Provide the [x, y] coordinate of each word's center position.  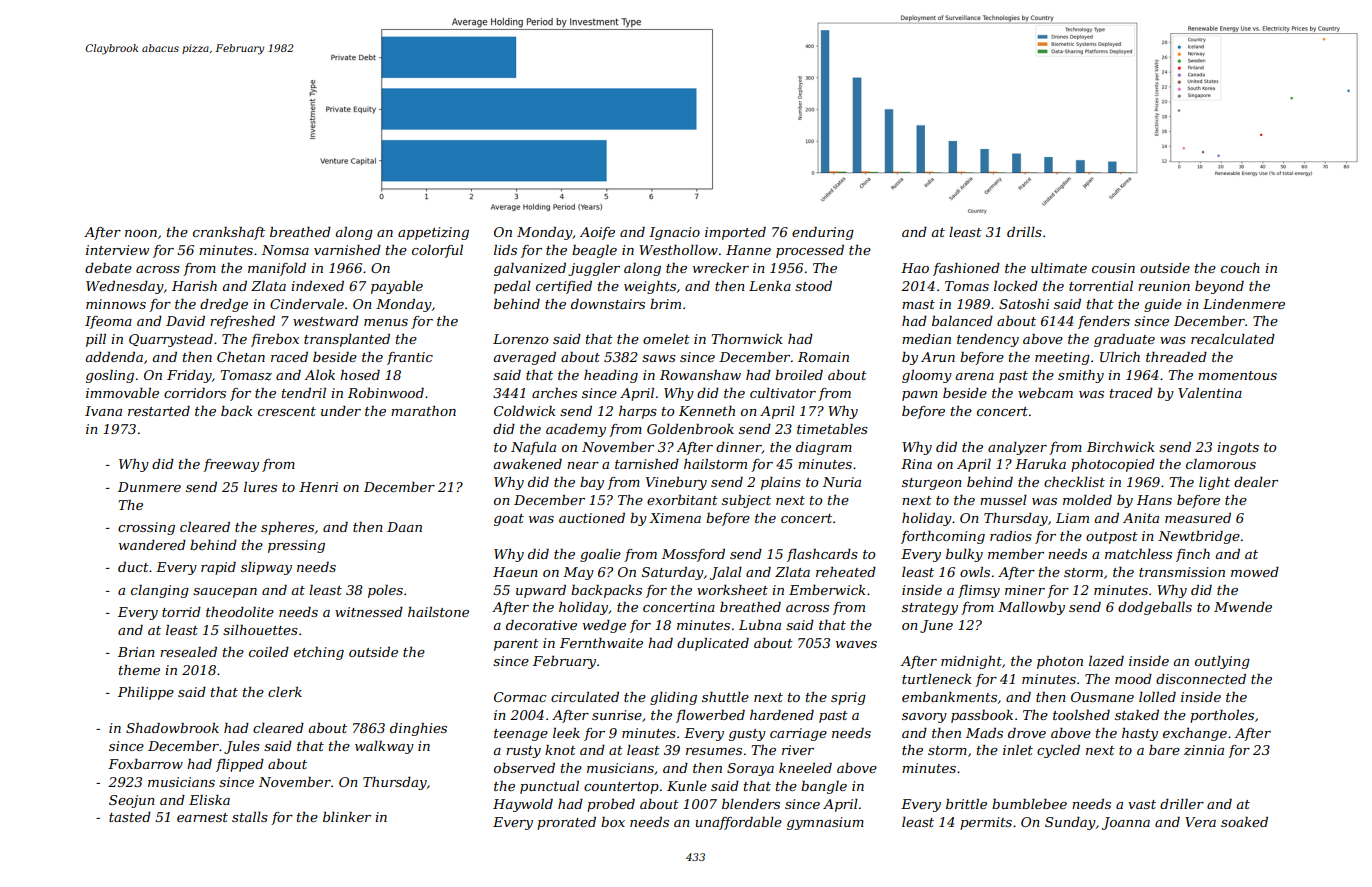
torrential [1101, 286]
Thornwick [747, 339]
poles [385, 591]
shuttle [725, 697]
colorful [437, 251]
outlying [1222, 662]
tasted [130, 817]
